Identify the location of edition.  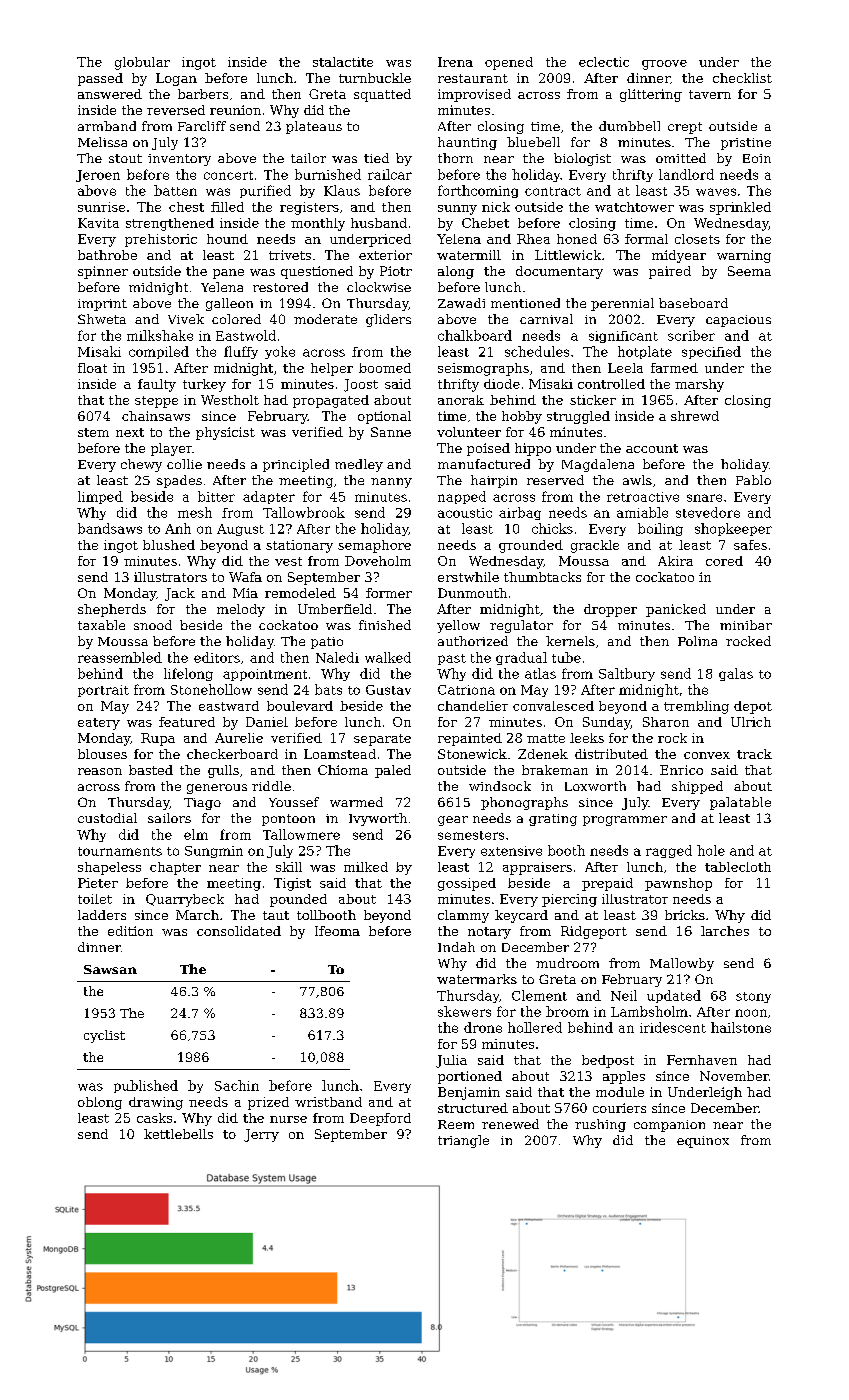
(130, 931).
